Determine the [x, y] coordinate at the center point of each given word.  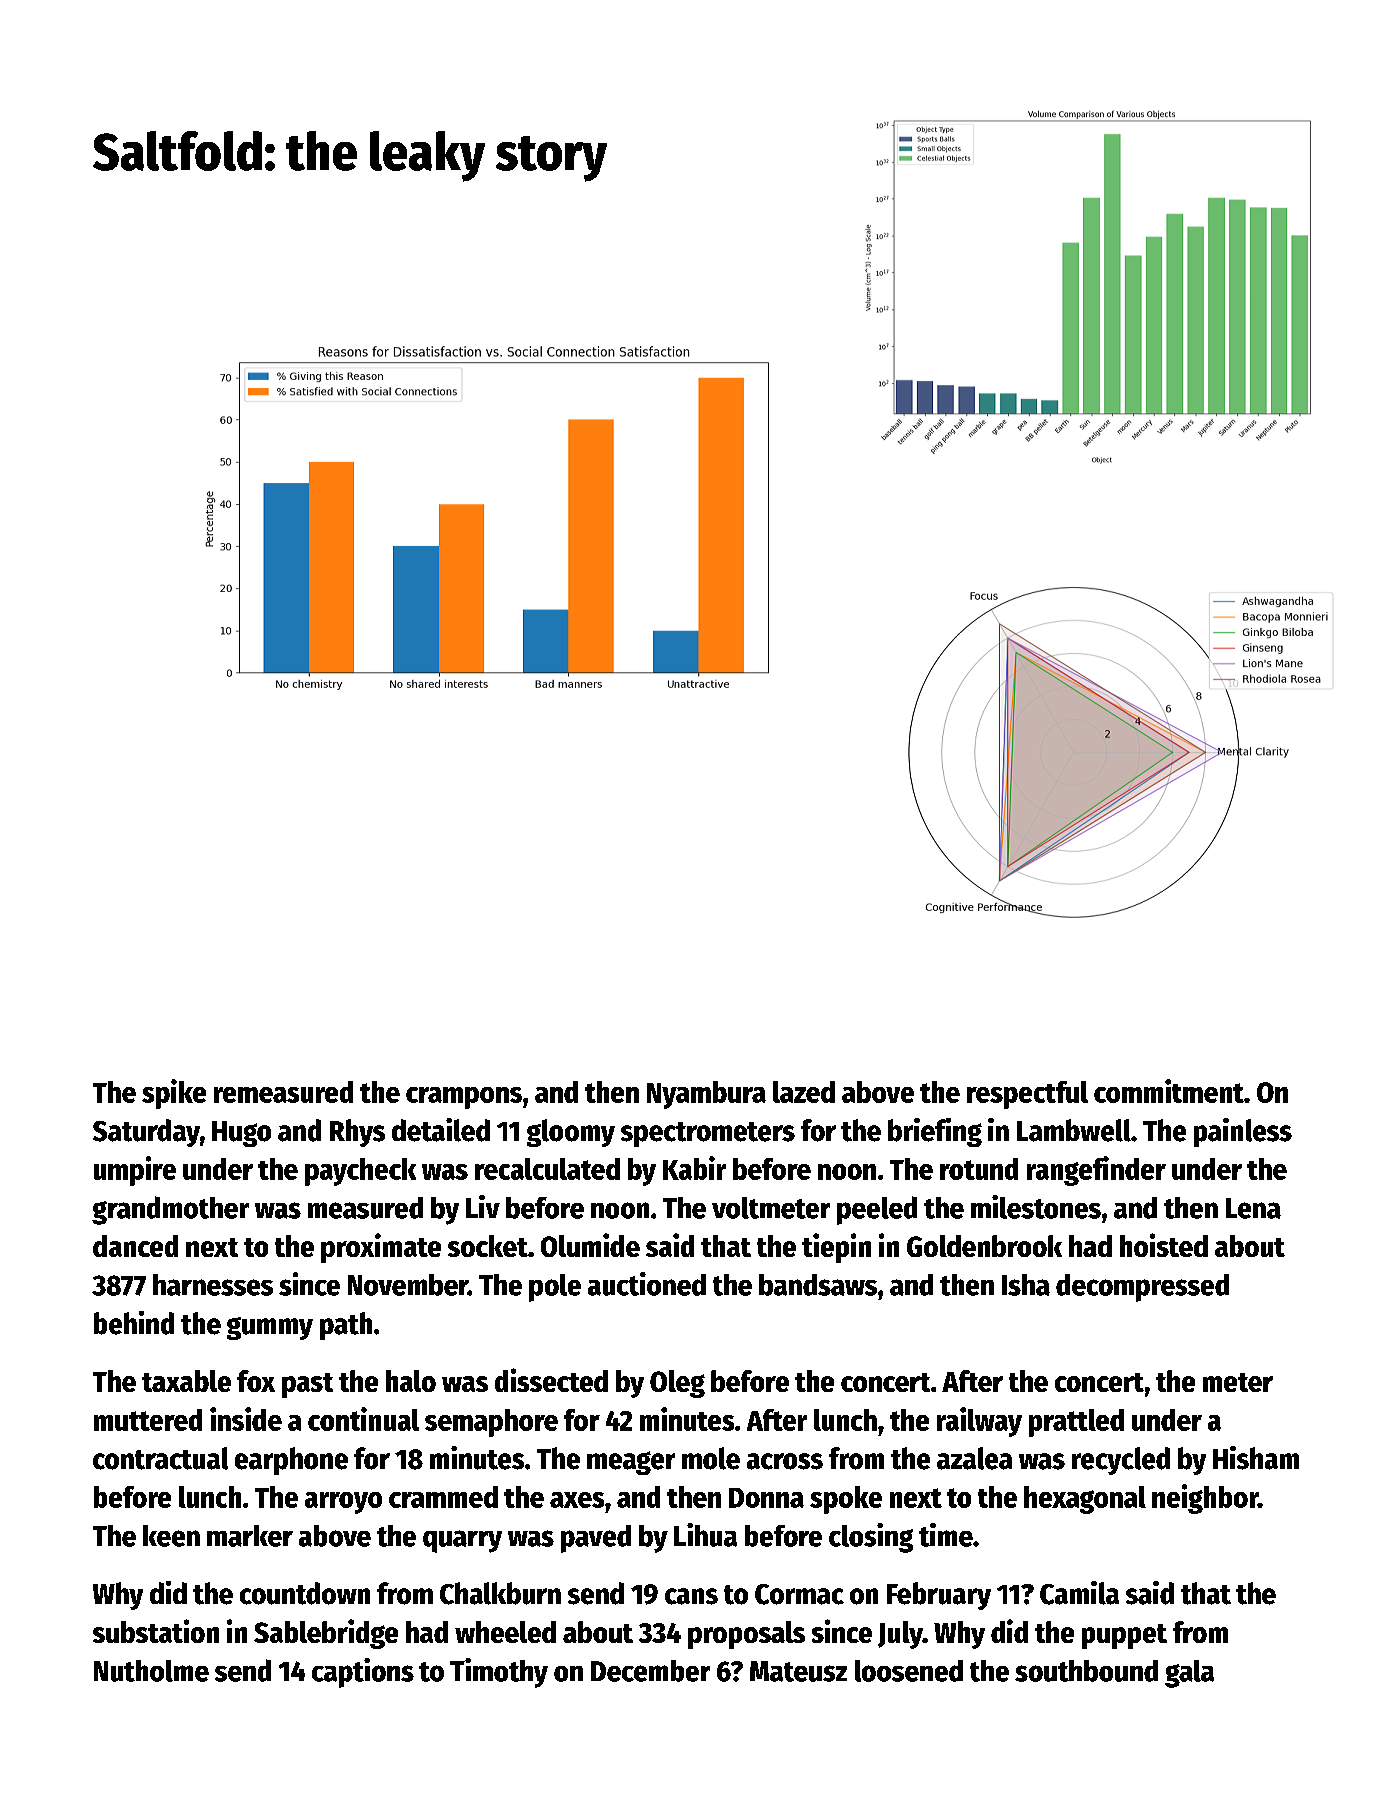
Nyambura [706, 1095]
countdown [305, 1593]
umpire [135, 1171]
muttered [148, 1420]
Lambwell [1074, 1130]
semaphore [491, 1423]
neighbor [1205, 1499]
